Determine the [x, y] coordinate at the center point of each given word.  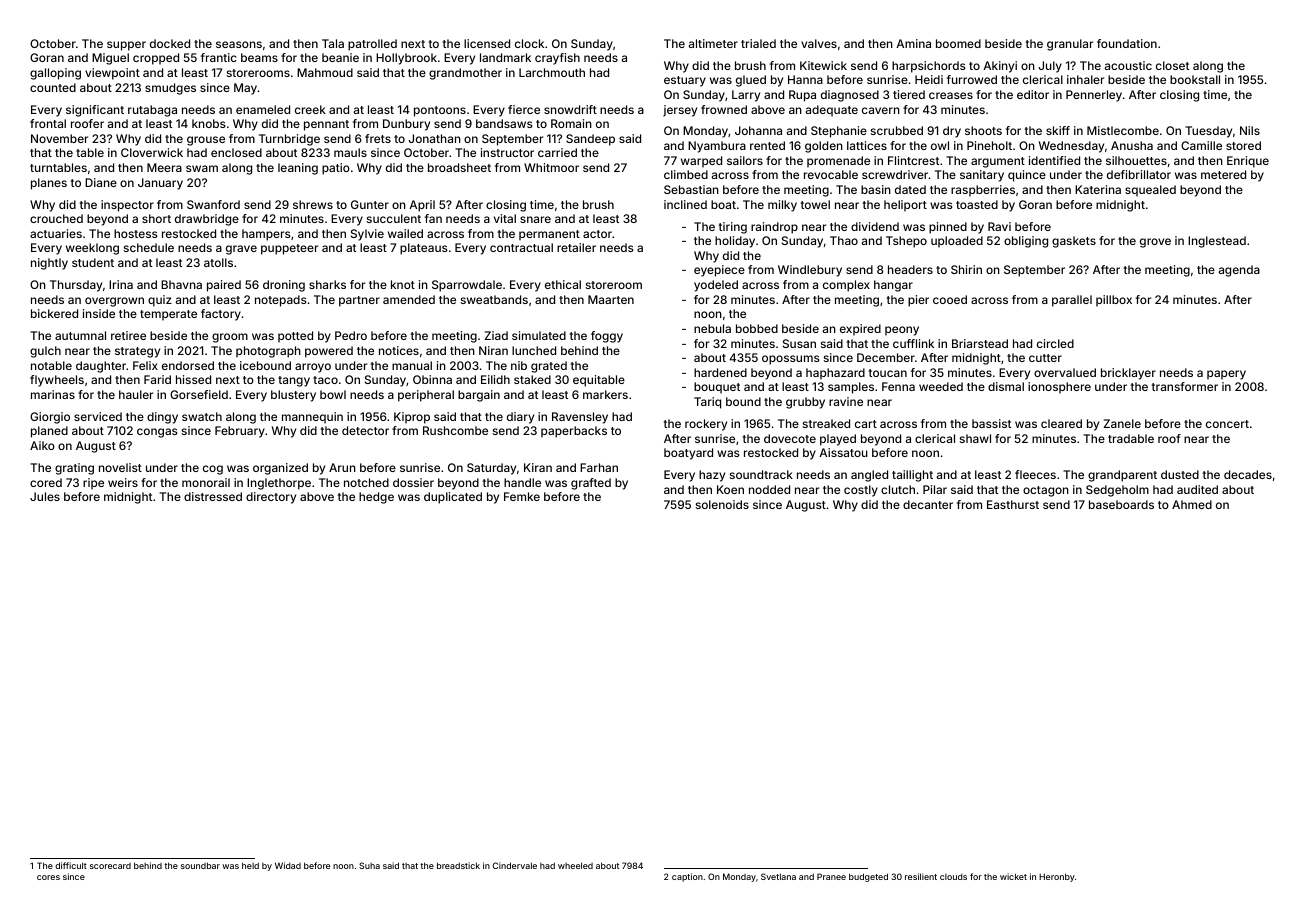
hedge [376, 498]
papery [1226, 375]
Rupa [802, 96]
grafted [591, 484]
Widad [288, 865]
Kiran [538, 467]
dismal [1006, 386]
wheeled [575, 865]
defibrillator [1139, 174]
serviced [98, 416]
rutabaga [152, 111]
